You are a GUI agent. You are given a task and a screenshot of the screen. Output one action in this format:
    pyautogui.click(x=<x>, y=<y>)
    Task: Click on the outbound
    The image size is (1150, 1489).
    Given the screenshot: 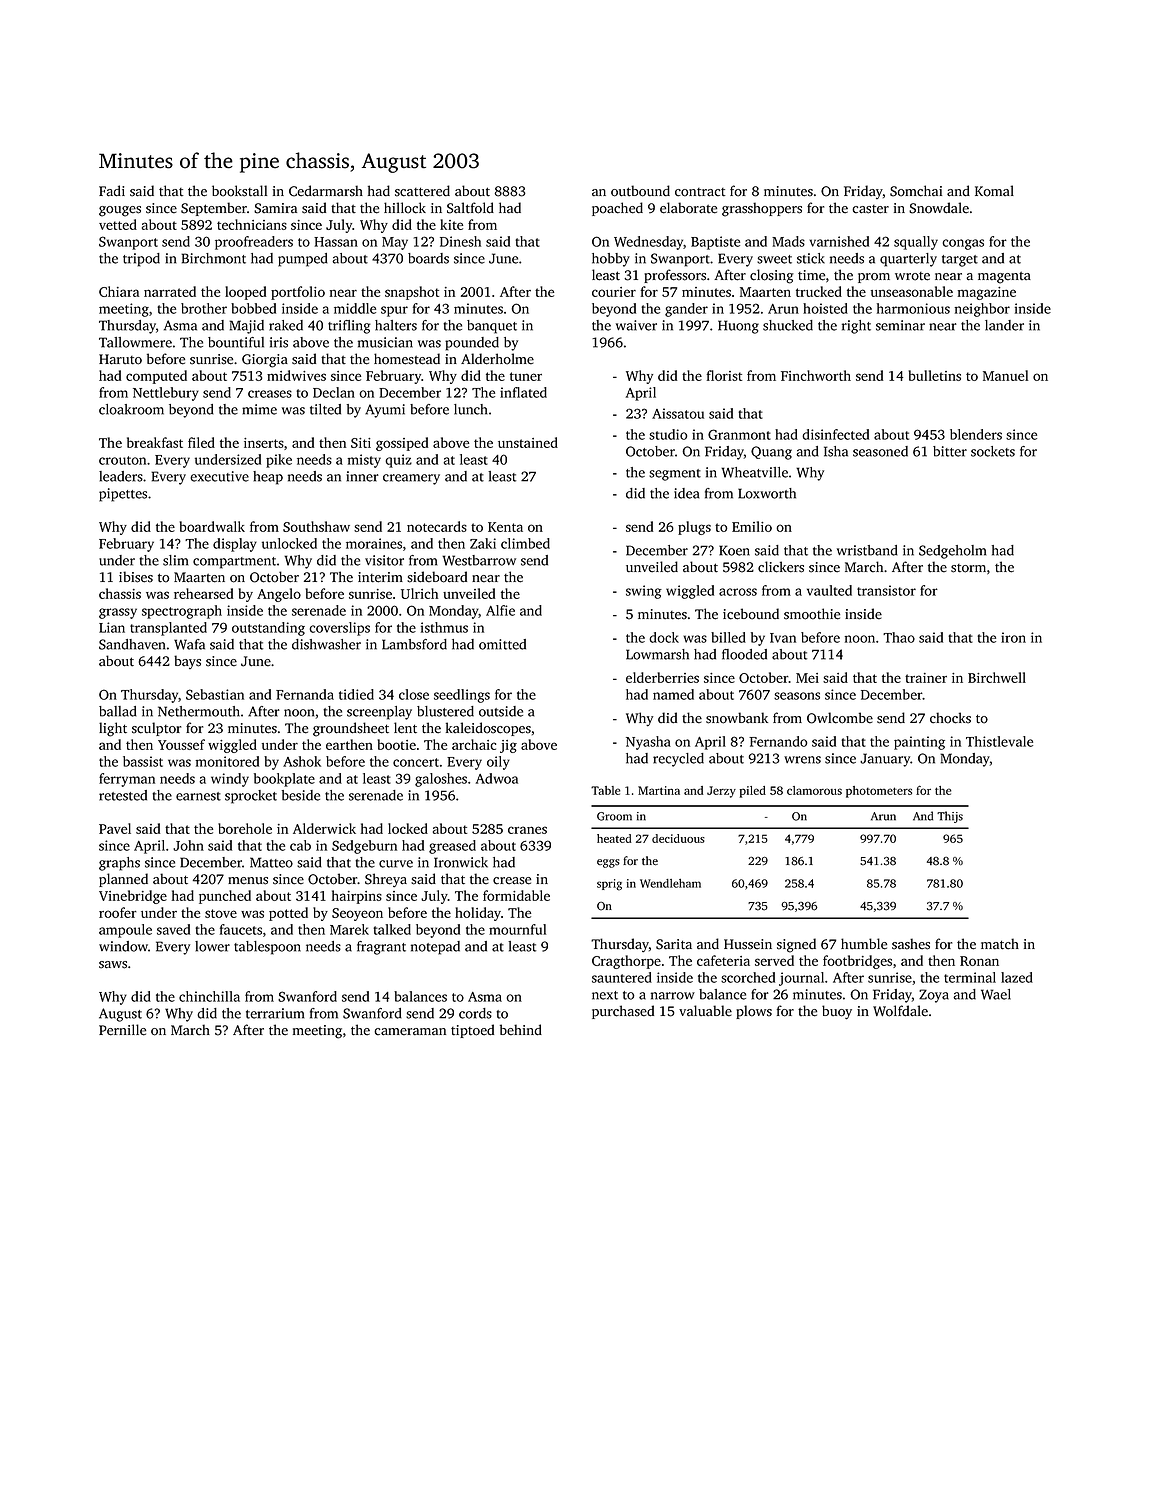 What is the action you would take?
    pyautogui.click(x=640, y=191)
